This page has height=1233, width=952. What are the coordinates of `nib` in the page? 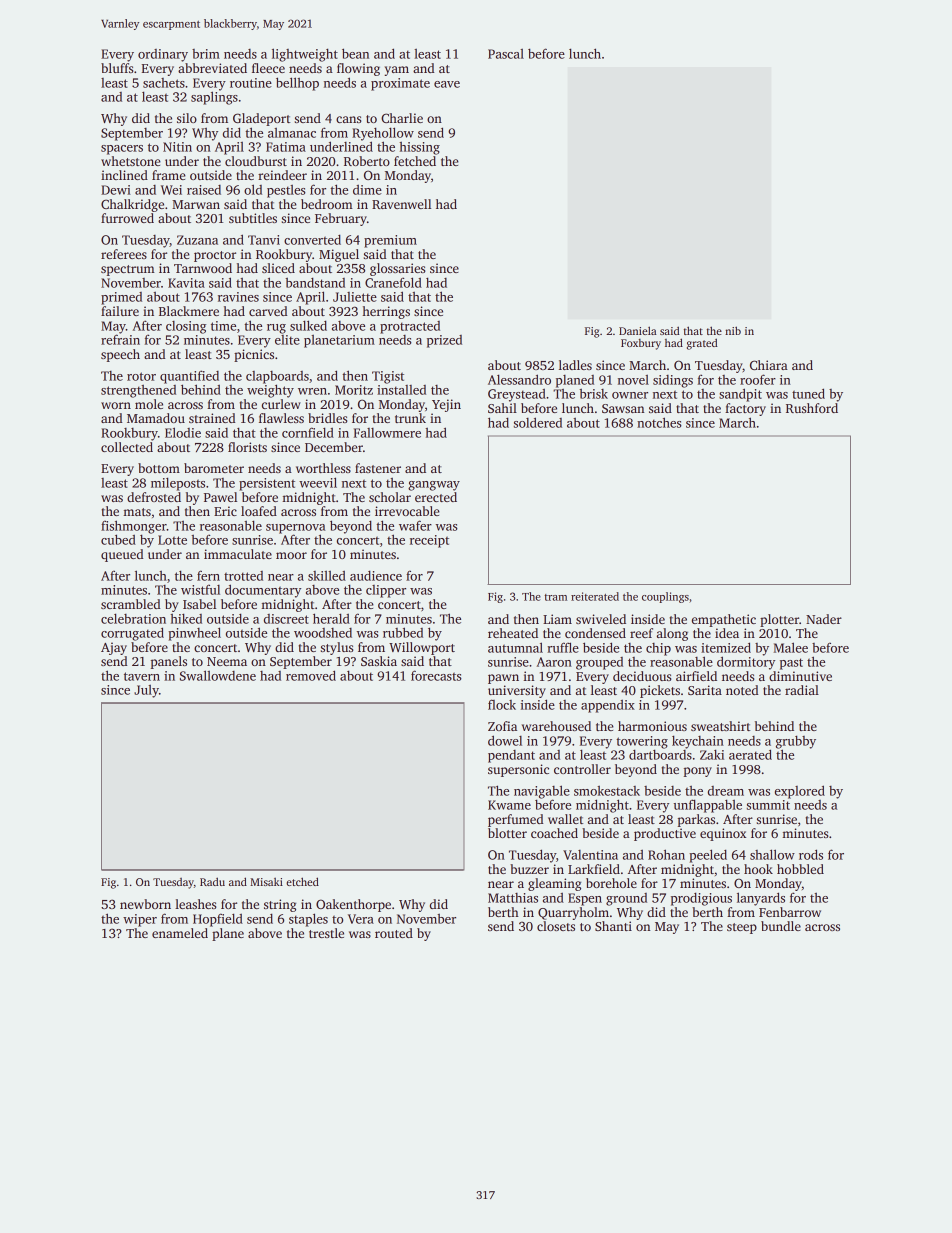 It's located at (733, 330).
